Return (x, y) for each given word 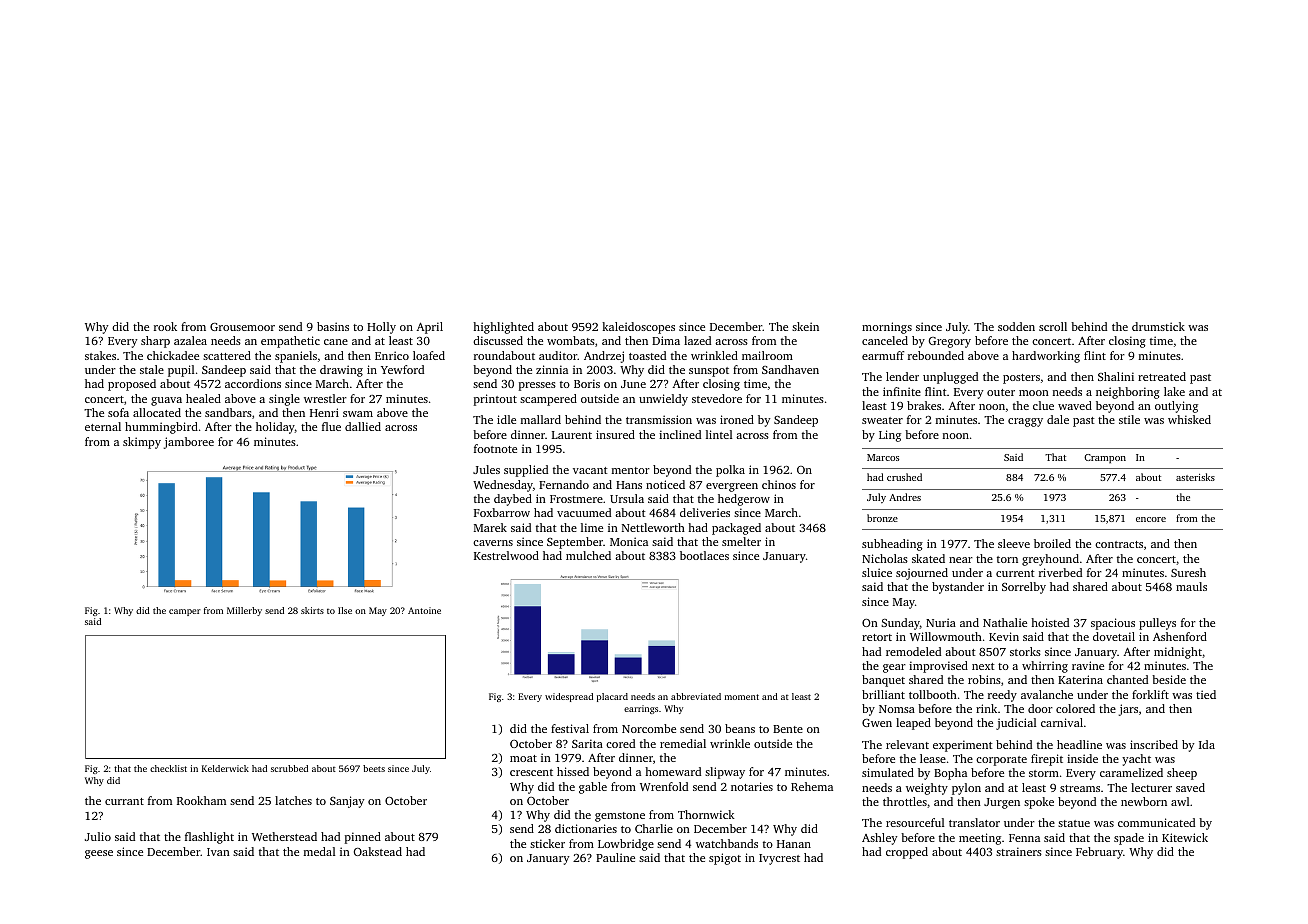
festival (570, 728)
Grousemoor (242, 327)
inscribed (1154, 744)
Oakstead (378, 851)
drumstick (1158, 326)
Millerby (244, 611)
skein (805, 326)
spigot (725, 859)
